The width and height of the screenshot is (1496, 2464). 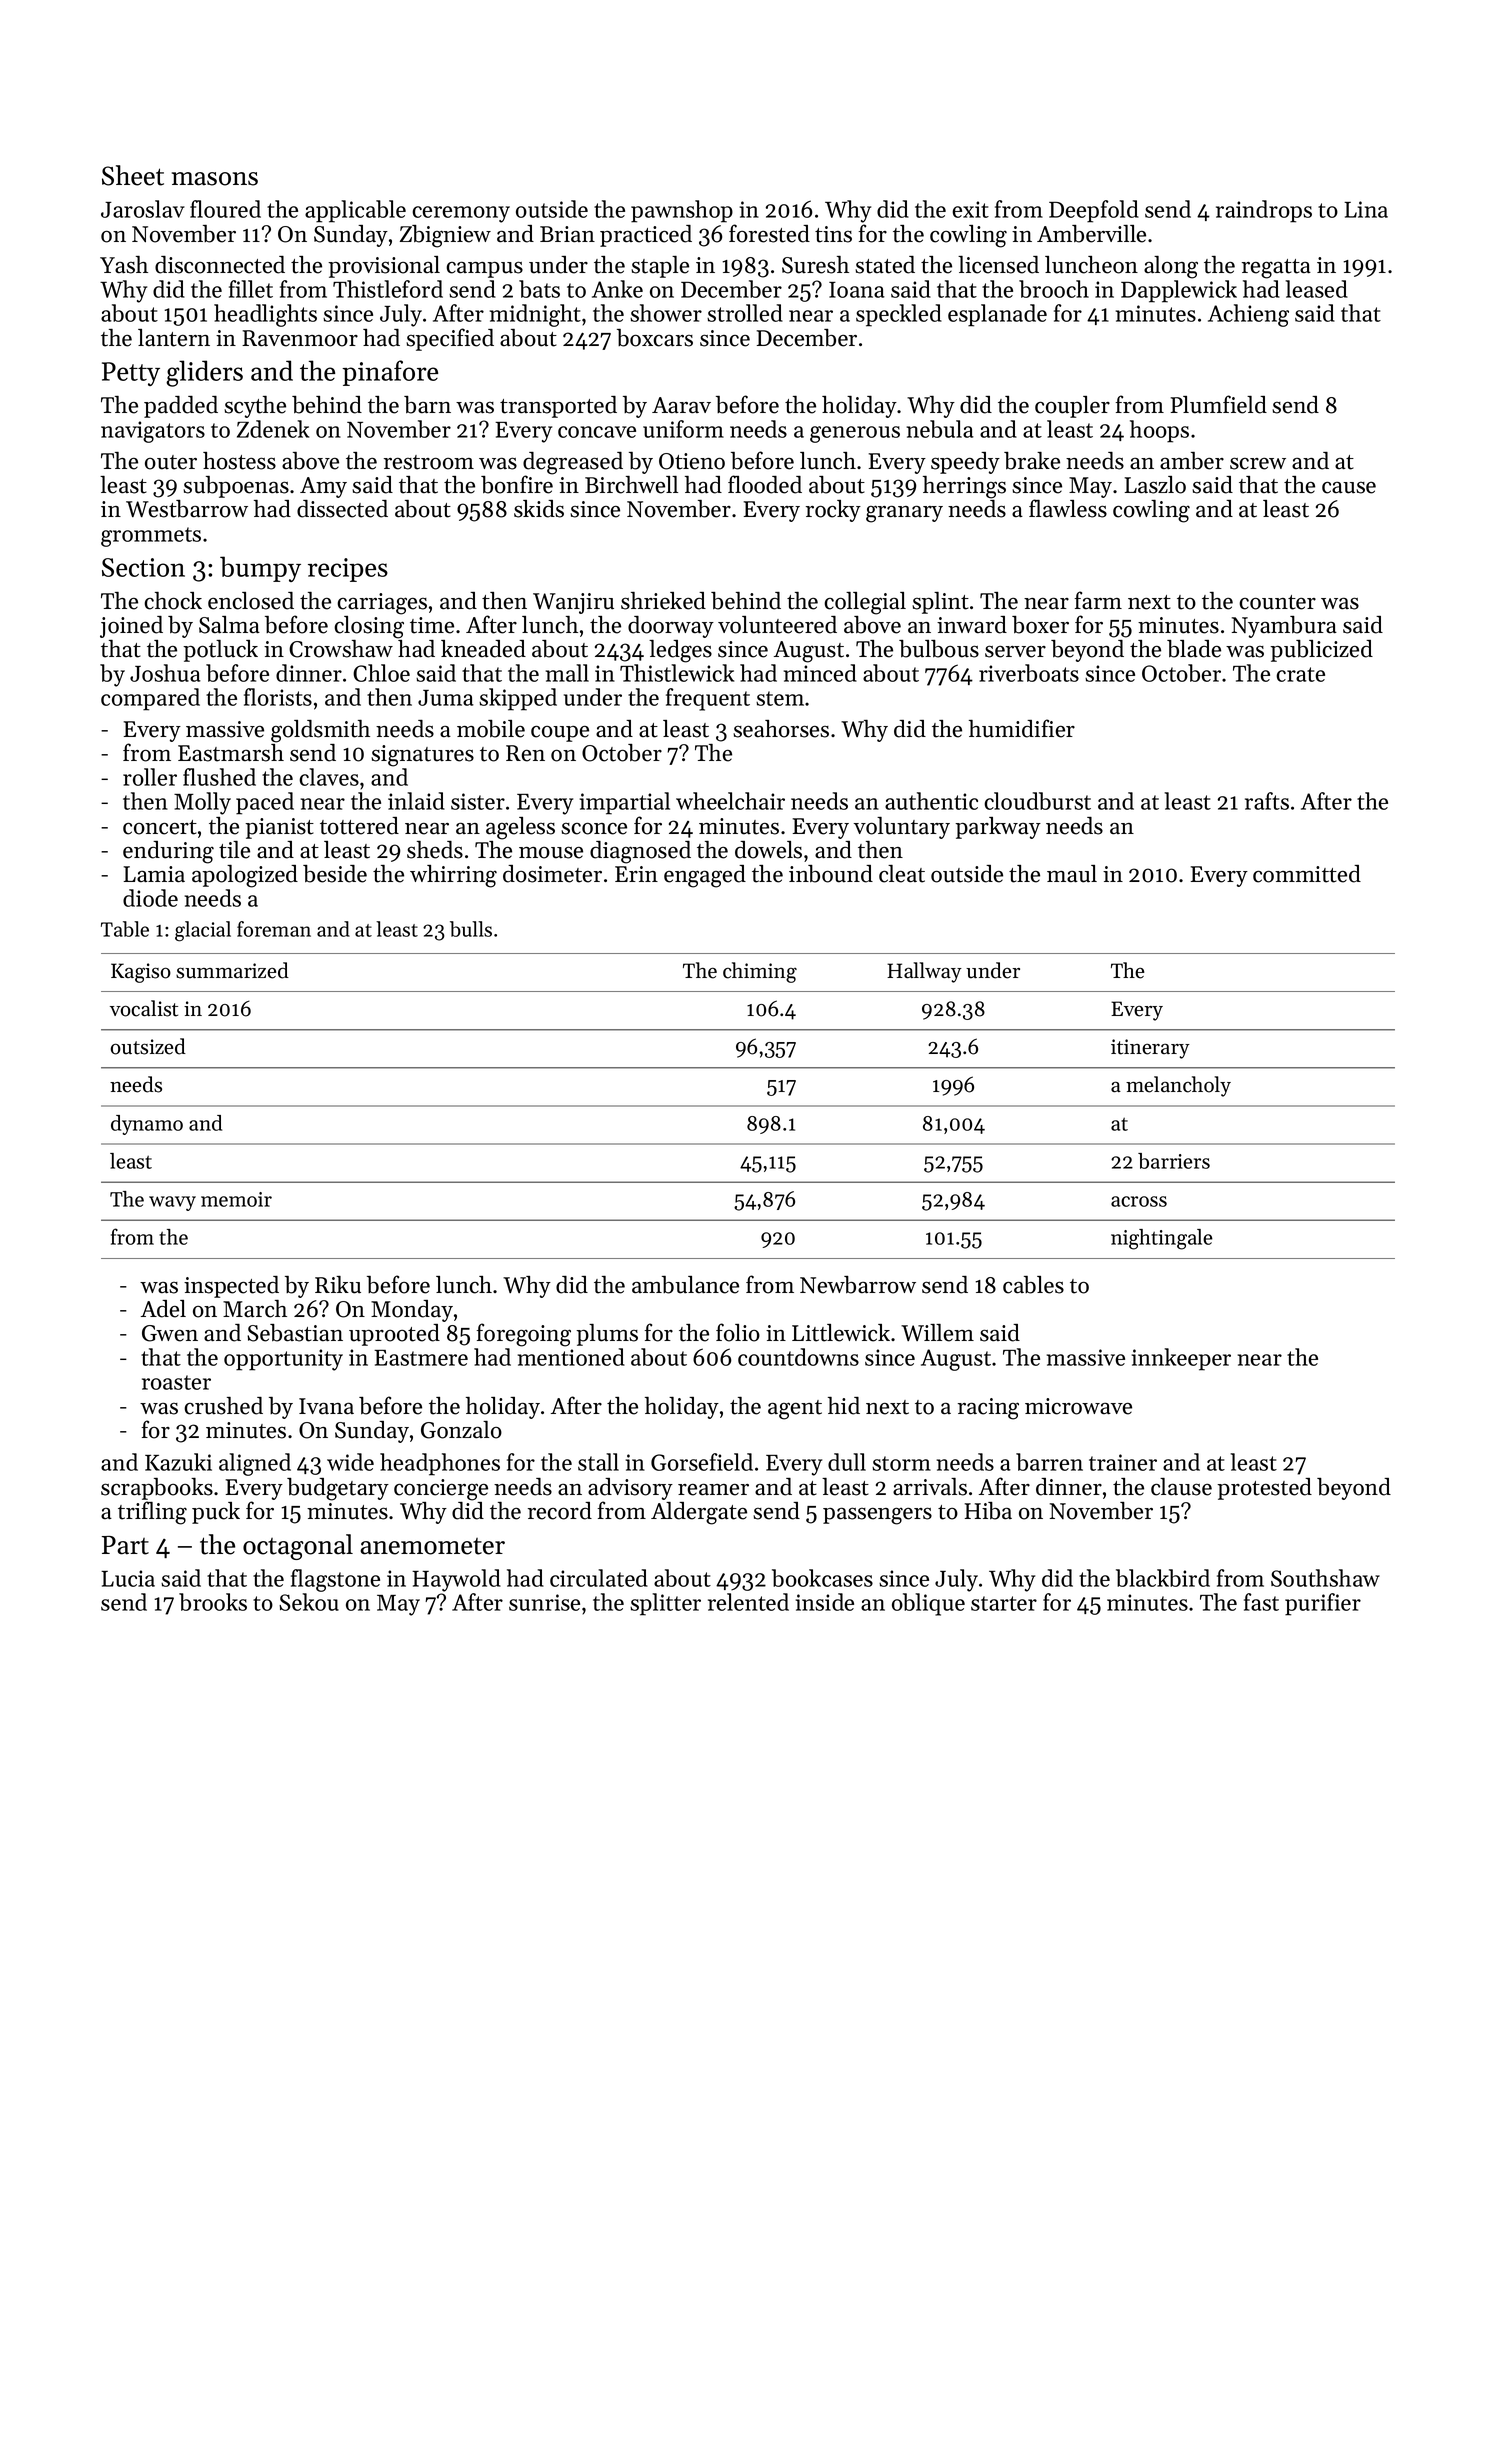 I want to click on chiming, so click(x=760, y=972).
